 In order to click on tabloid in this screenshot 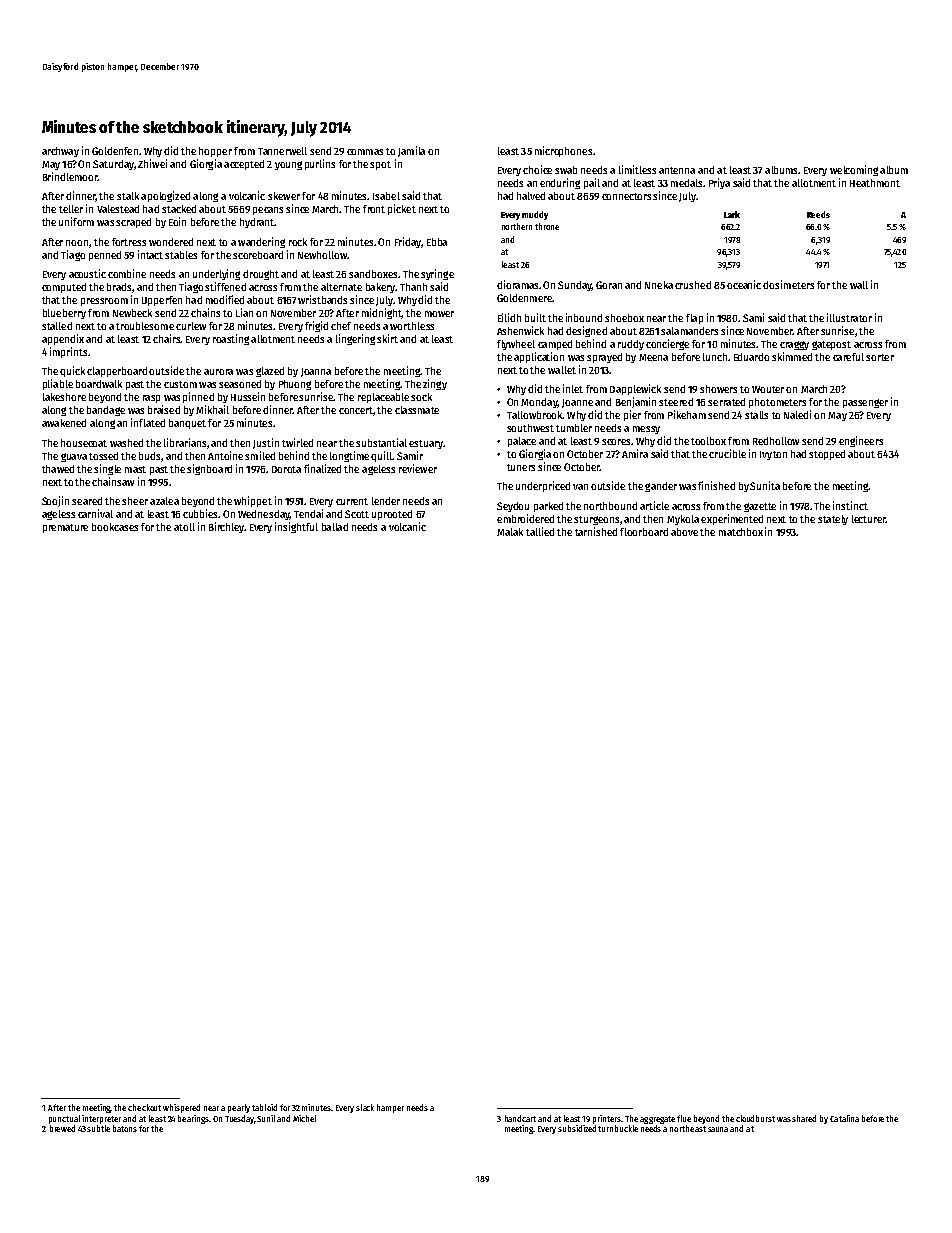, I will do `click(264, 1107)`.
